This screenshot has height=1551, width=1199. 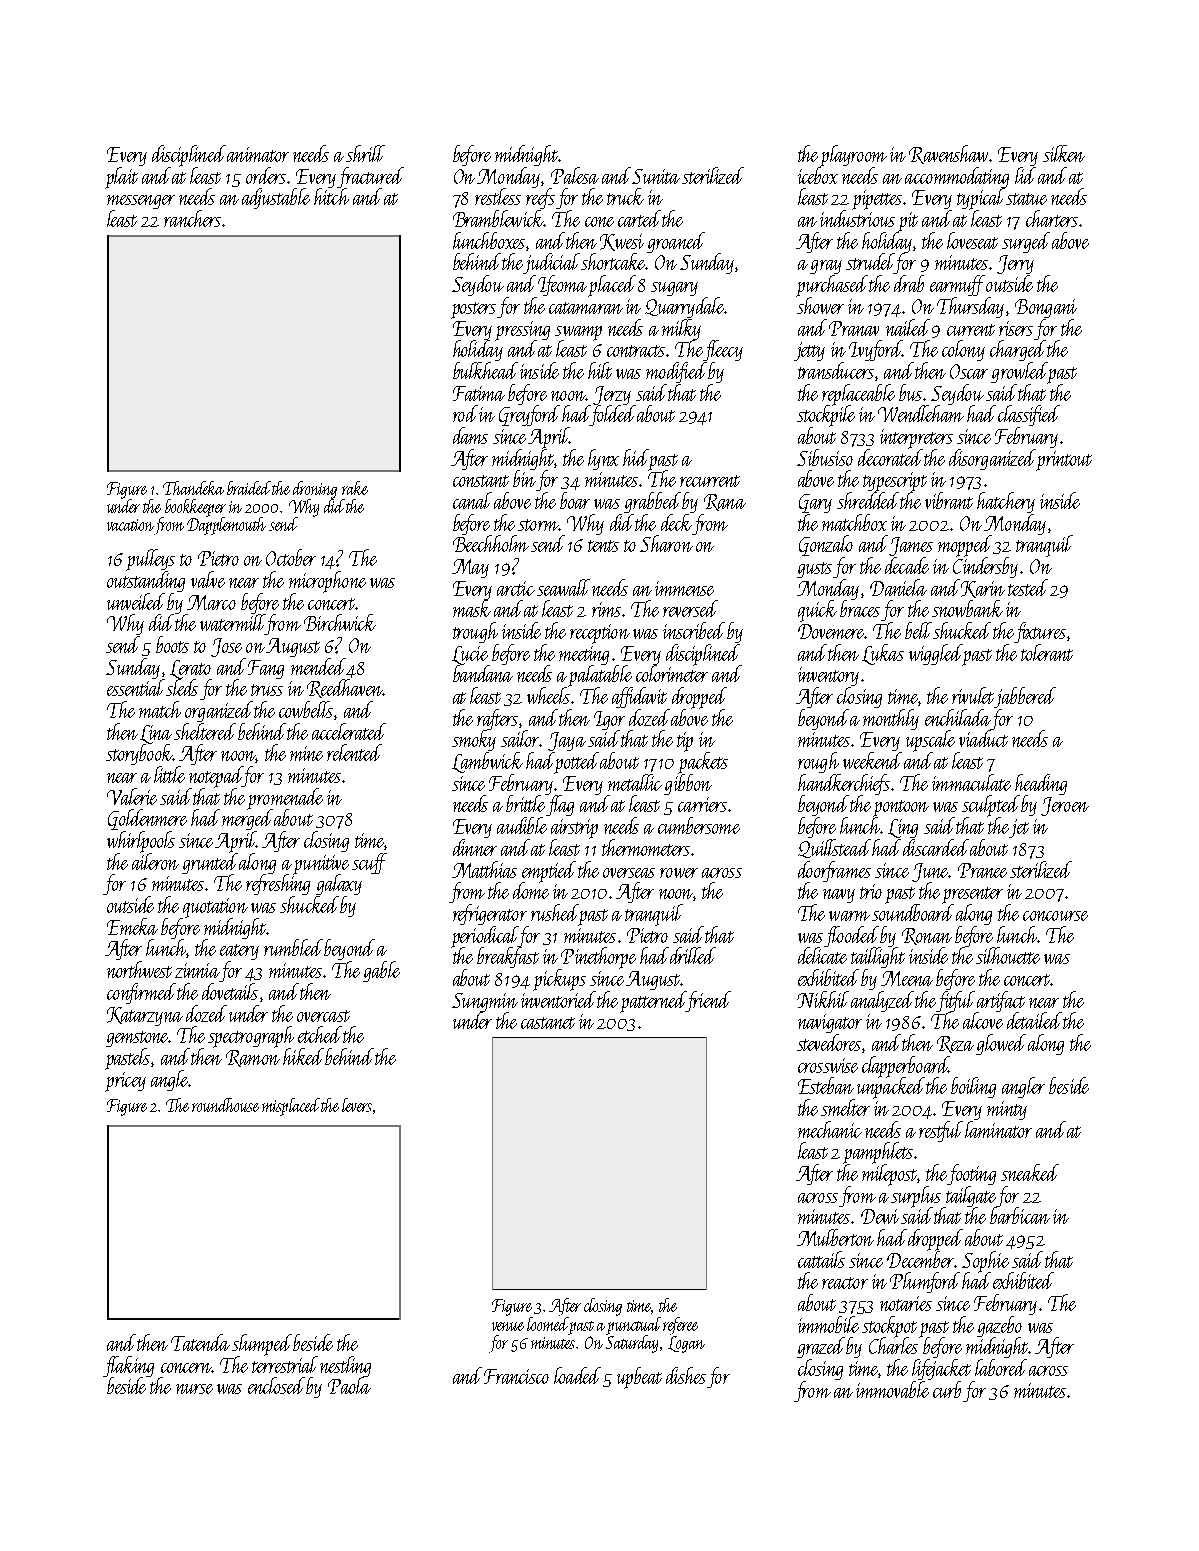 What do you see at coordinates (613, 415) in the screenshot?
I see `folded` at bounding box center [613, 415].
